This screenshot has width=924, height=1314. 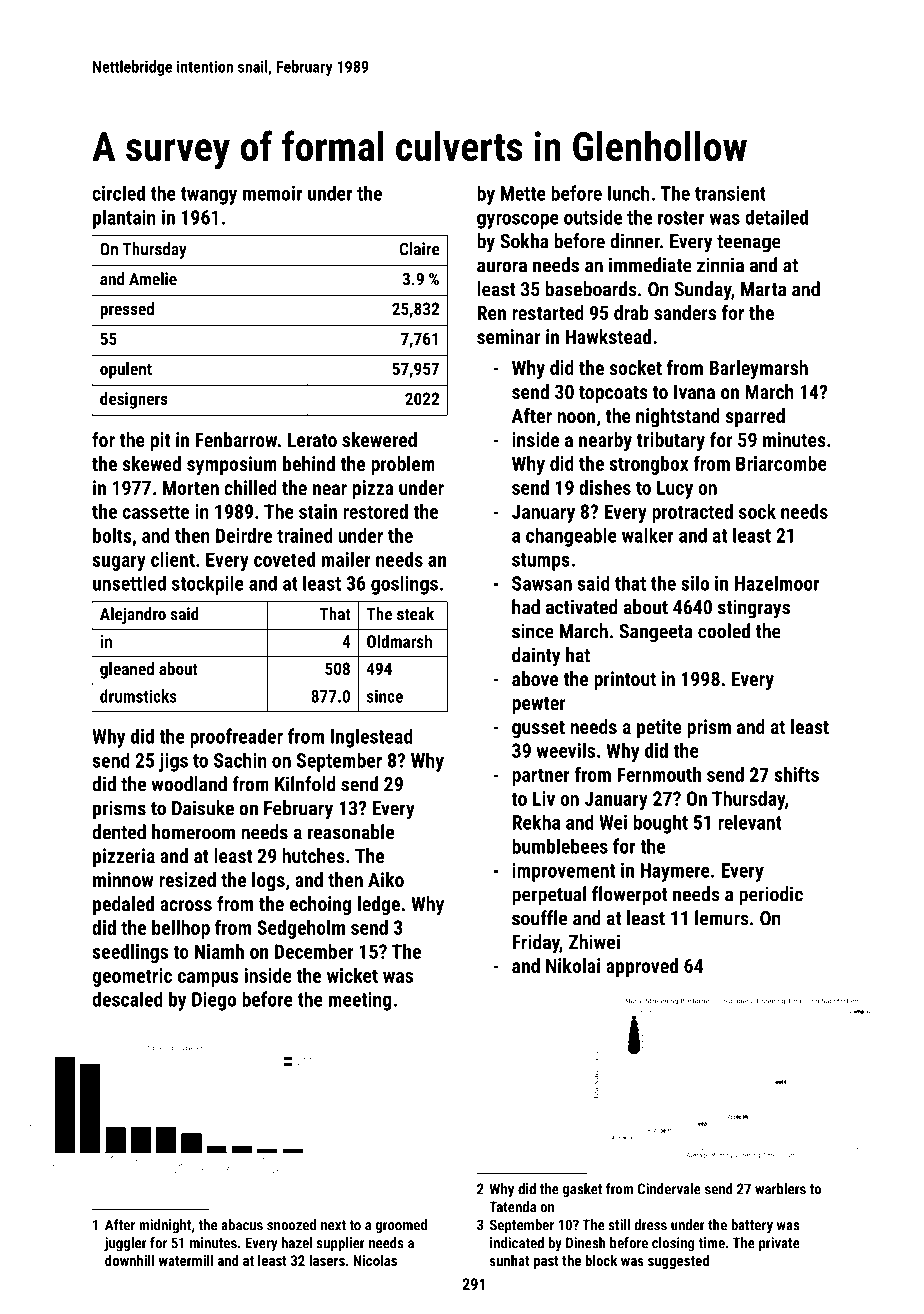 I want to click on seminar, so click(x=508, y=336).
